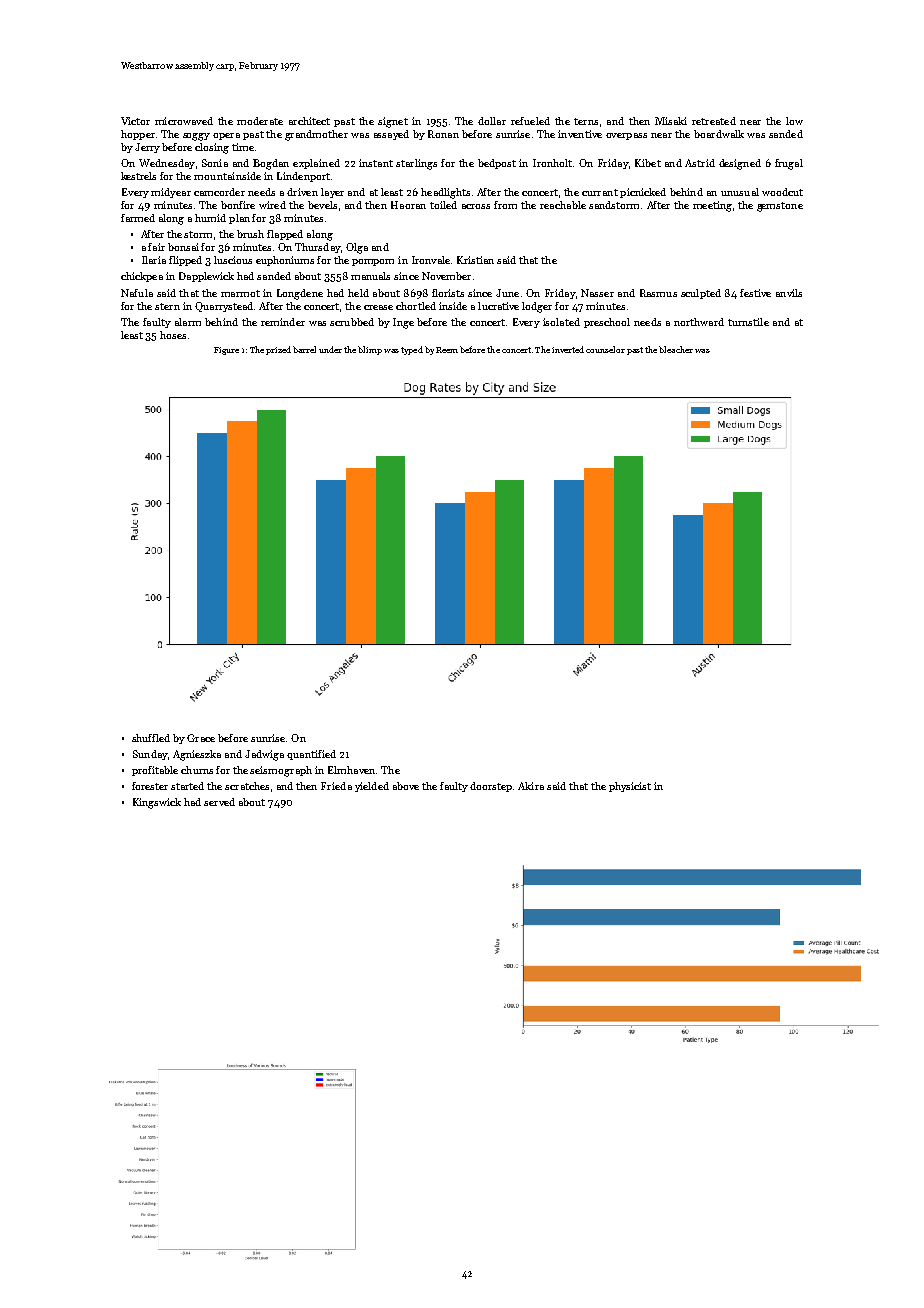 This document has height=1308, width=924. Describe the element at coordinates (531, 786) in the document. I see `Akira` at that location.
